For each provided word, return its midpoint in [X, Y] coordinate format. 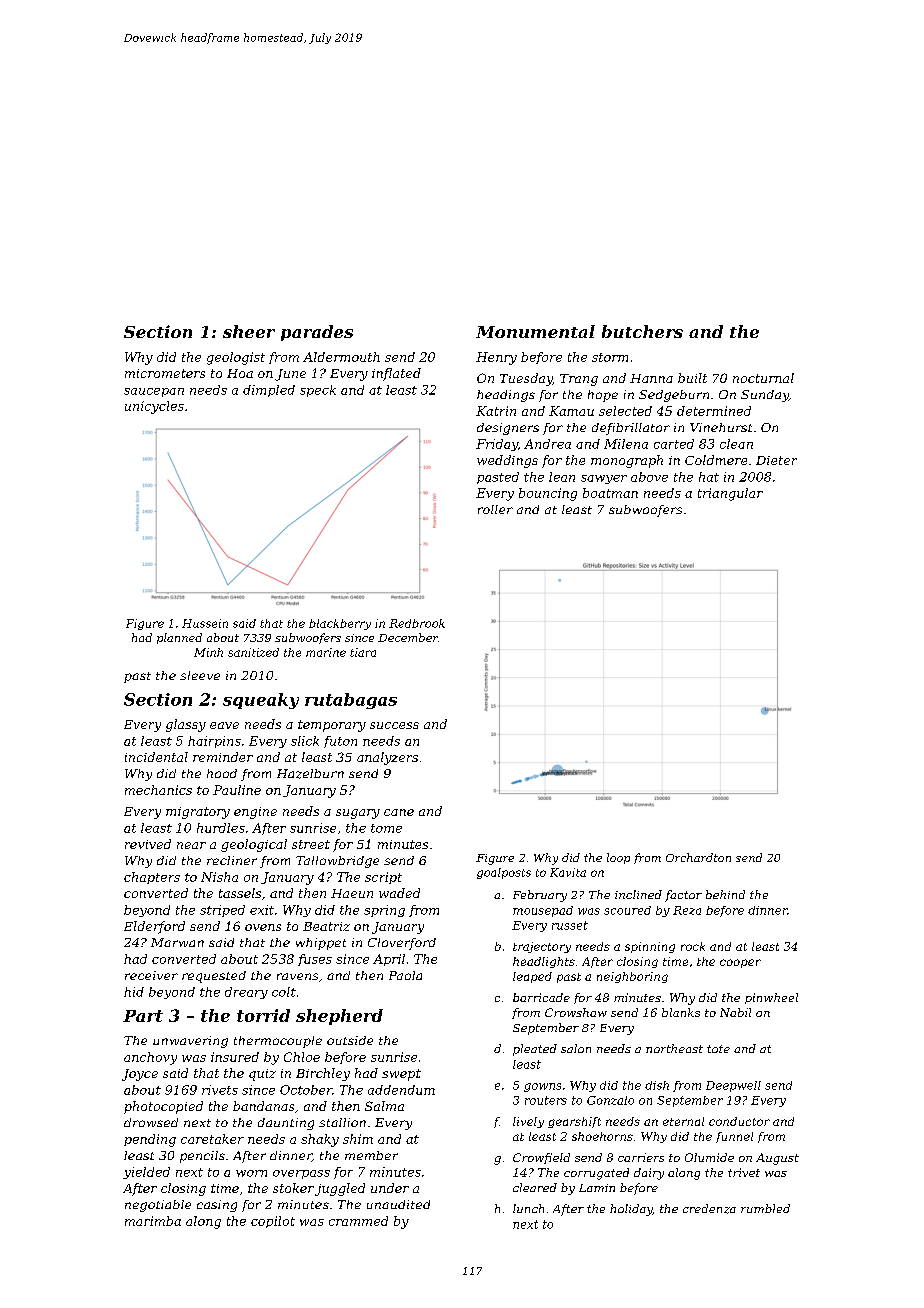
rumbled [765, 1208]
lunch [528, 1208]
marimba [153, 1221]
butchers [642, 331]
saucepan [154, 392]
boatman [610, 493]
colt [284, 992]
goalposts [504, 873]
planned [179, 638]
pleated [535, 1050]
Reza [687, 910]
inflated [396, 374]
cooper [740, 963]
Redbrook [417, 623]
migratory [198, 813]
